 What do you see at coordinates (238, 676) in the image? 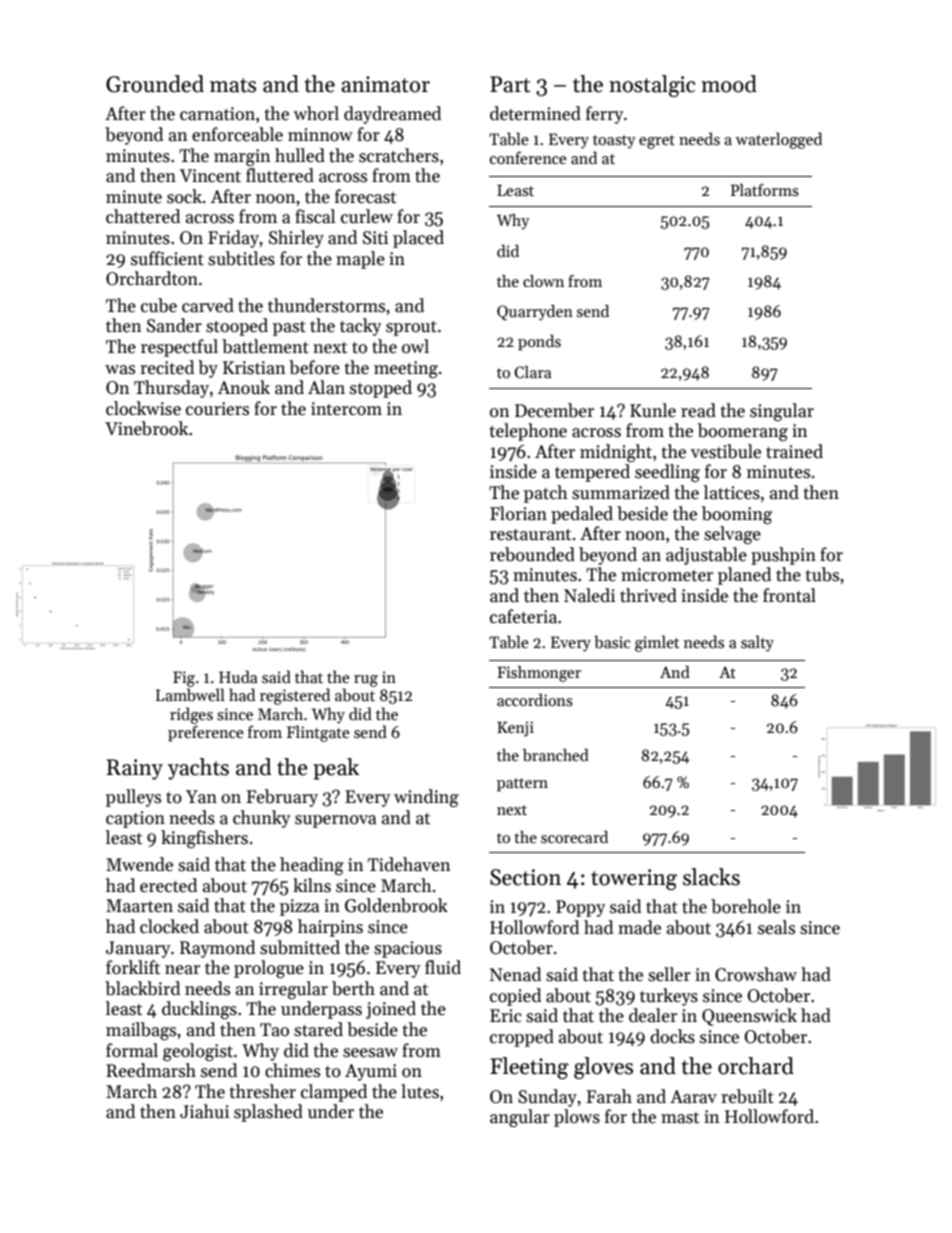
I see `Huda` at bounding box center [238, 676].
